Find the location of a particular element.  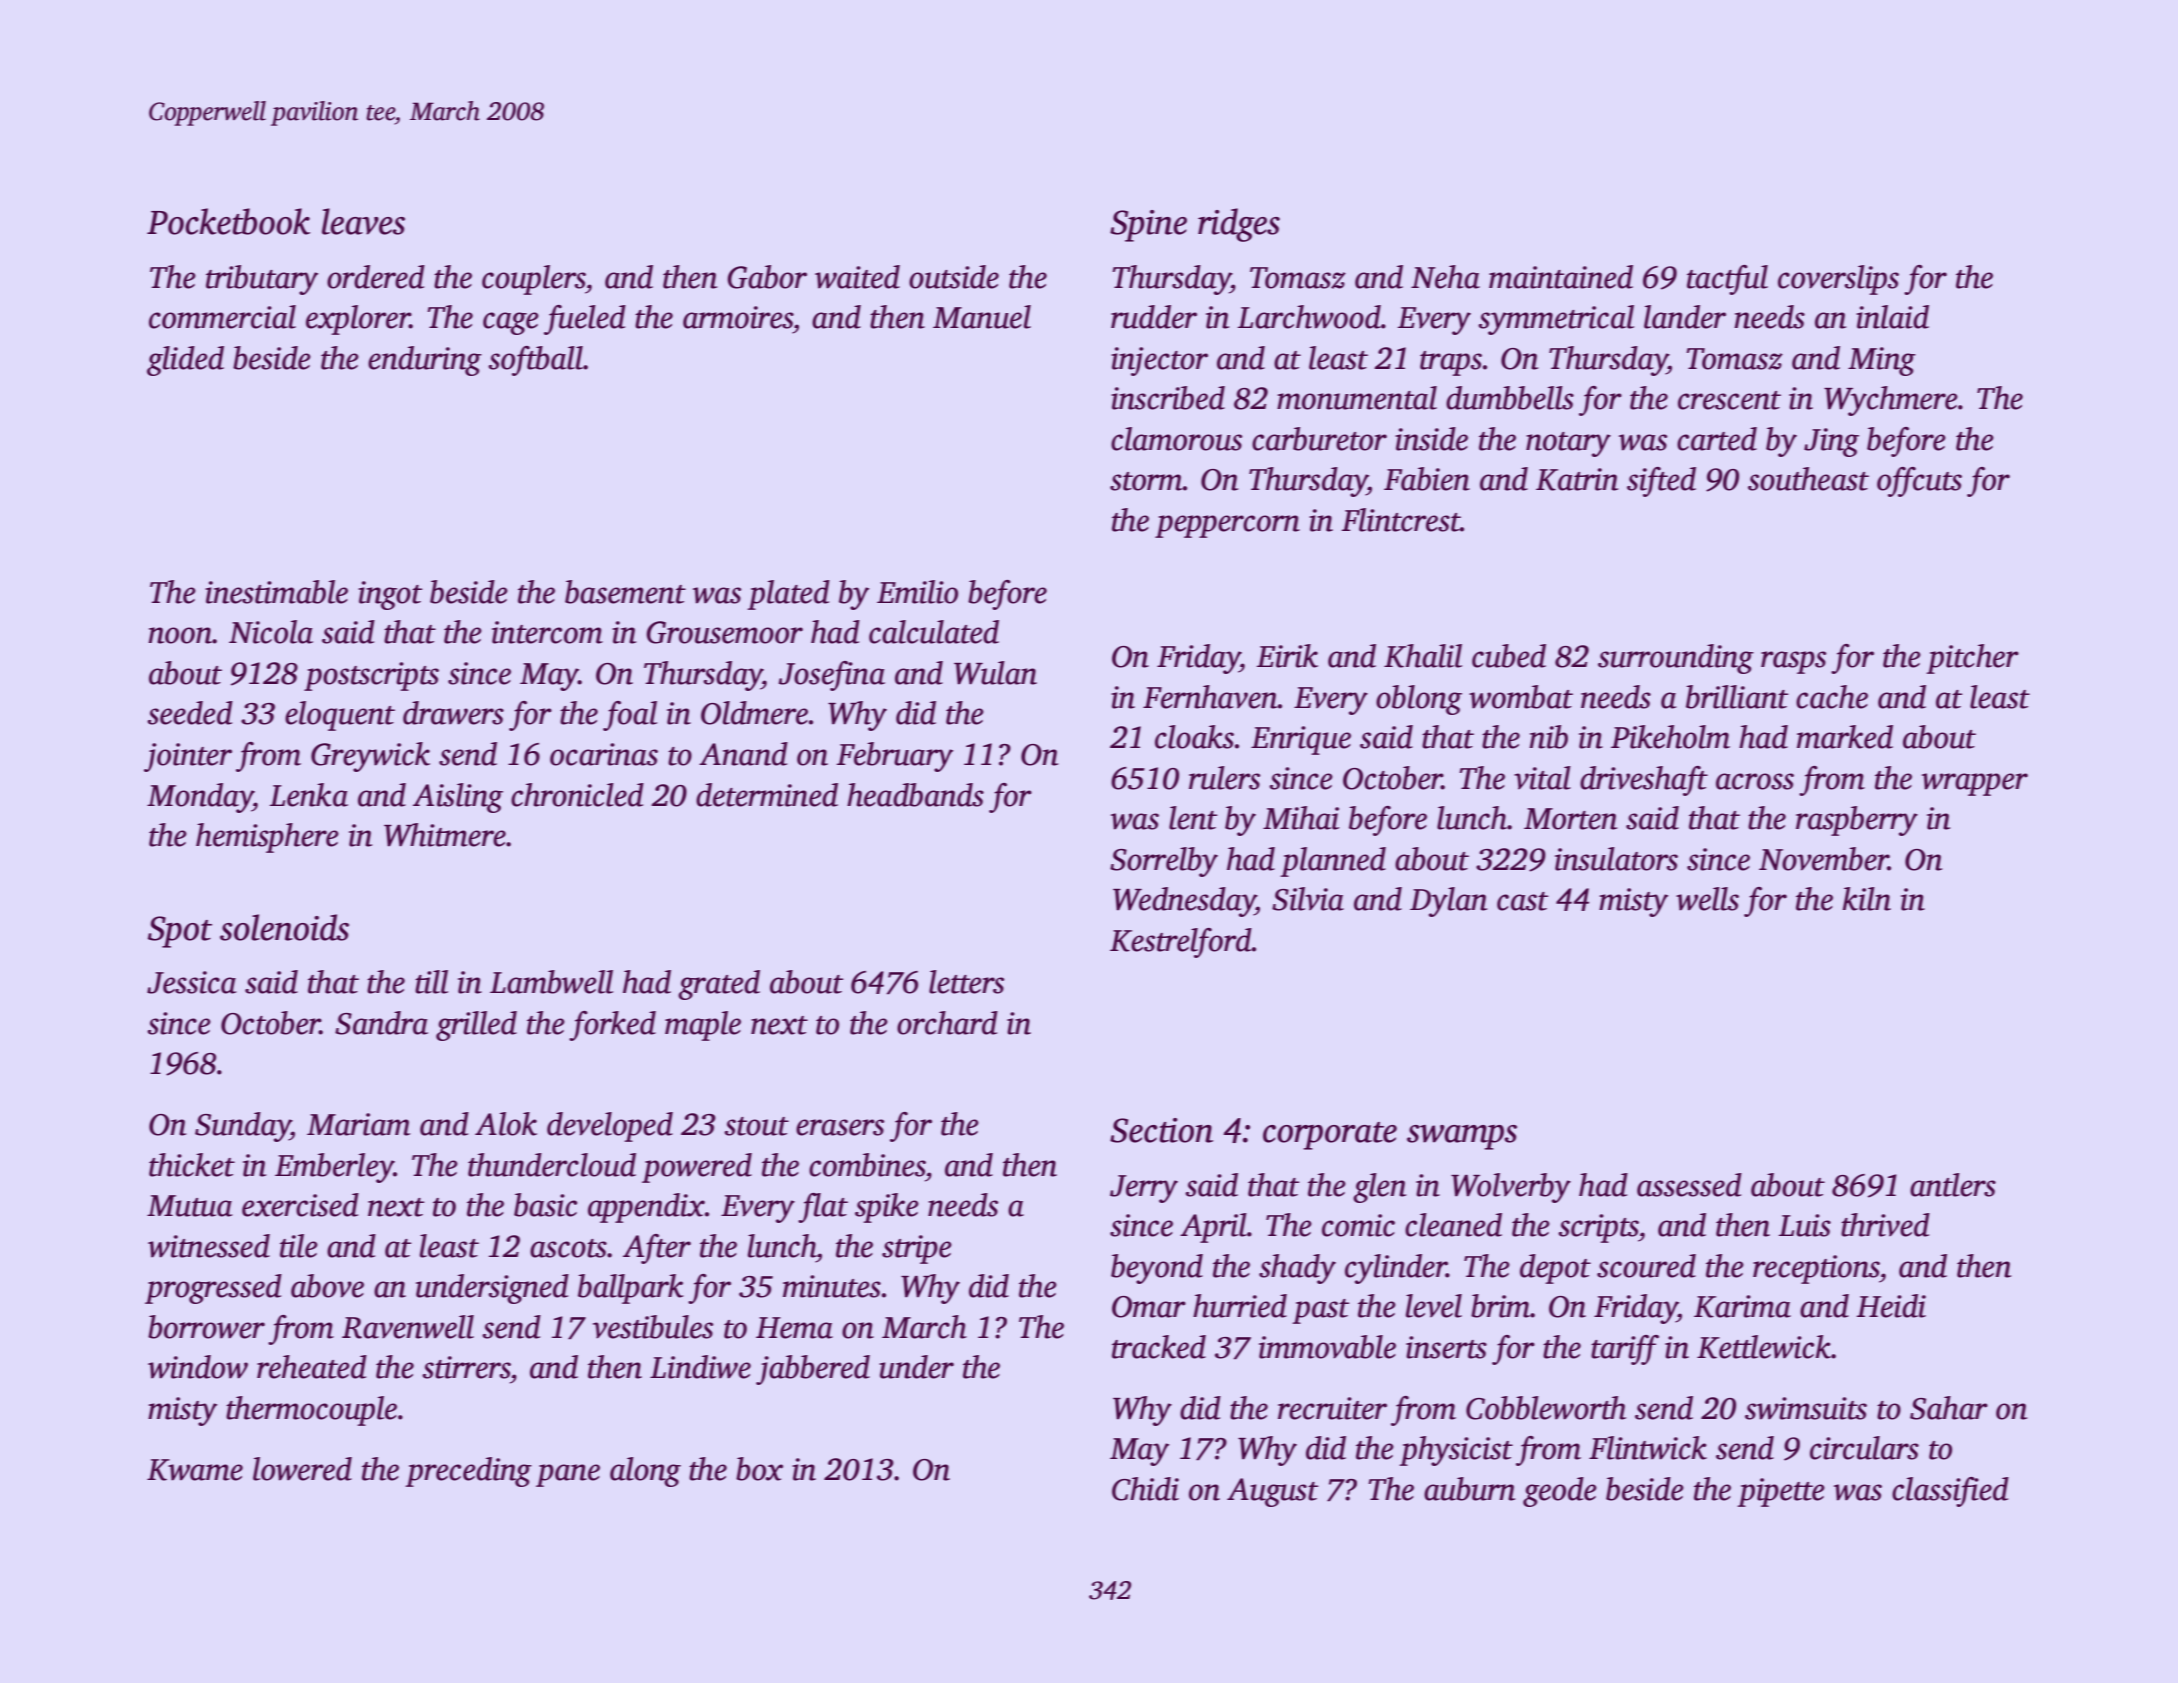

lowered is located at coordinates (302, 1469).
